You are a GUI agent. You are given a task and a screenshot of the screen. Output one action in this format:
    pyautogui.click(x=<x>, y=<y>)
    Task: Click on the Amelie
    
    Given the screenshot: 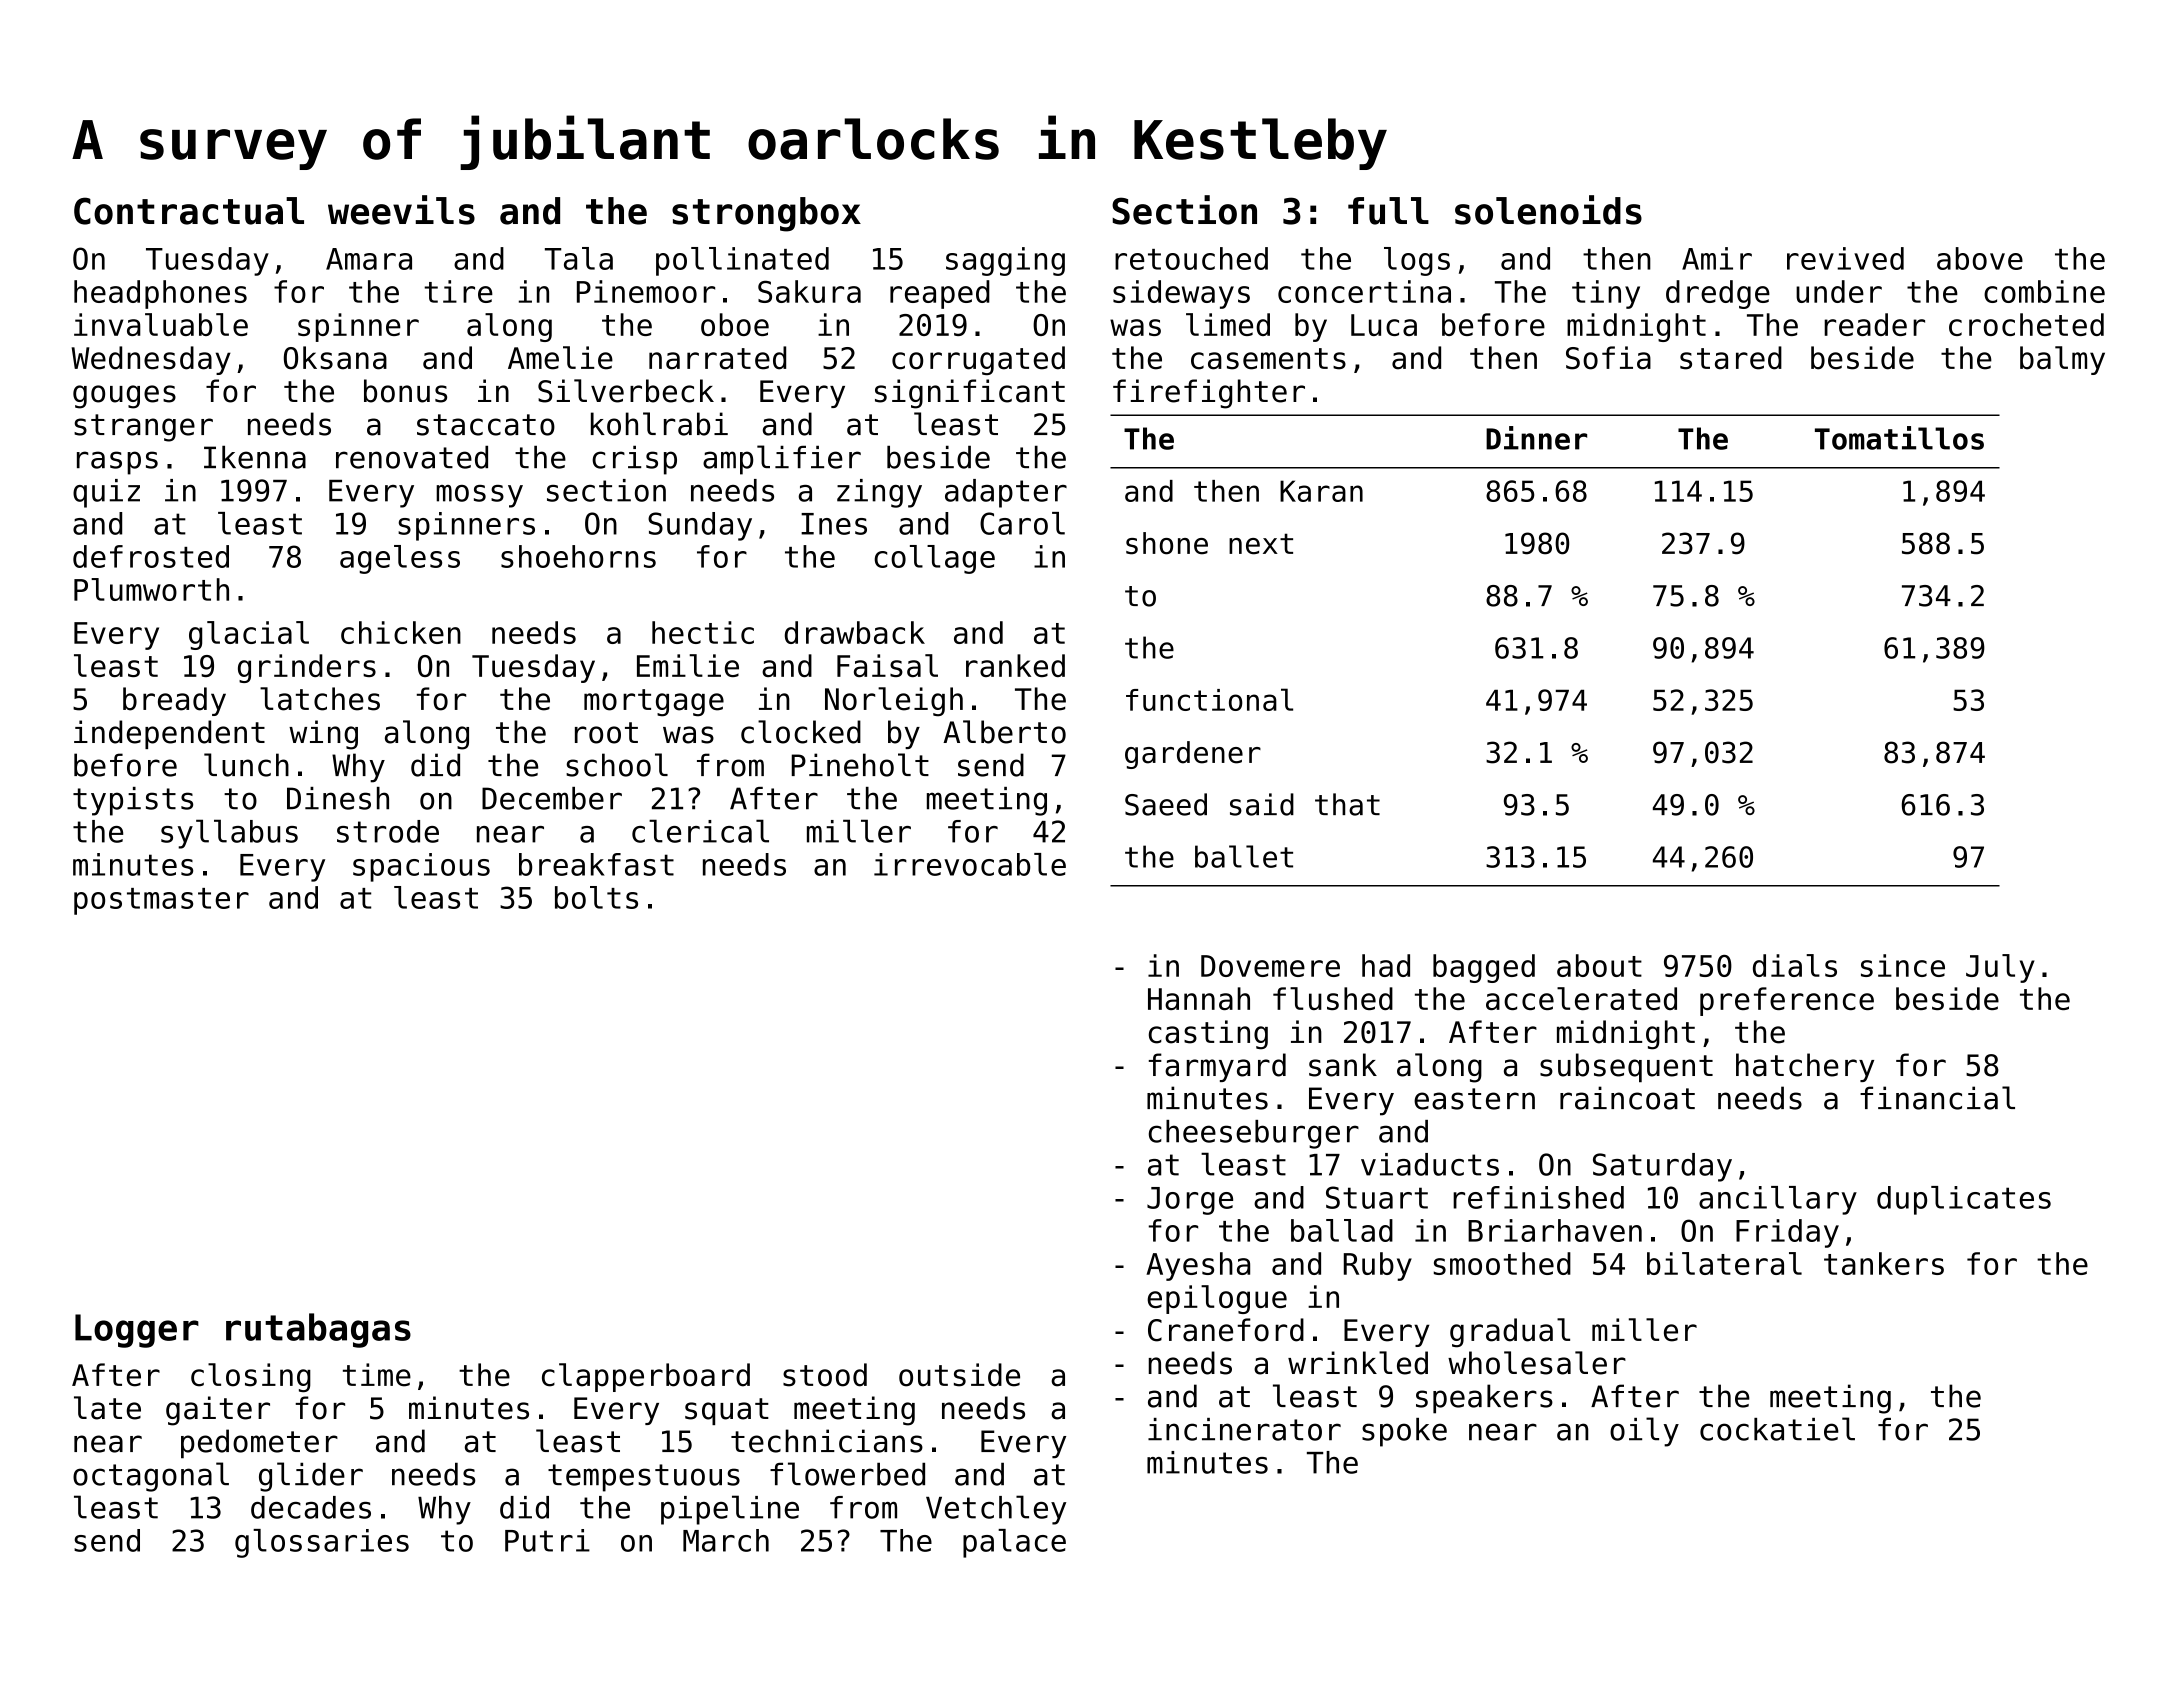 What is the action you would take?
    pyautogui.click(x=560, y=358)
